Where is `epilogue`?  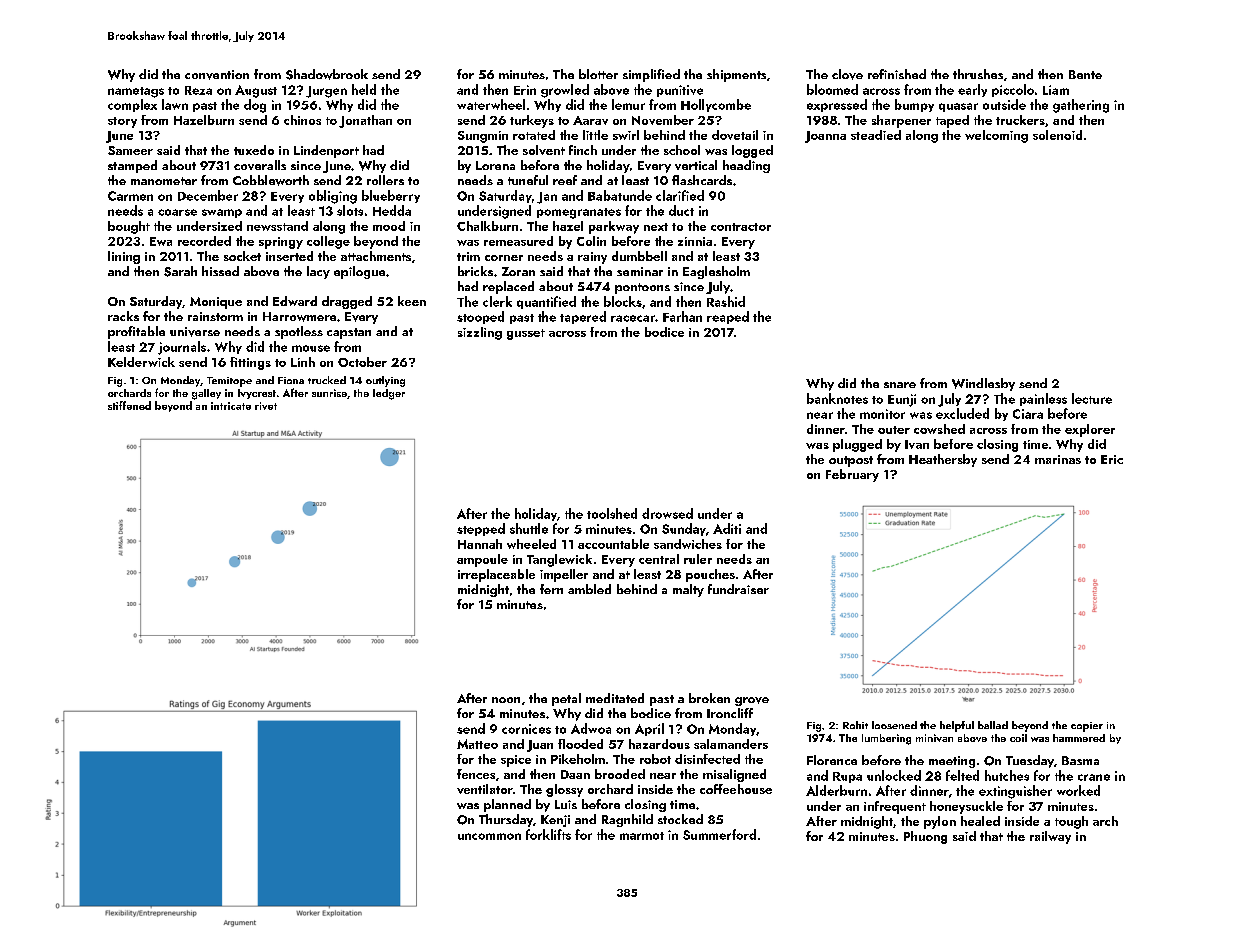 epilogue is located at coordinates (359, 272).
